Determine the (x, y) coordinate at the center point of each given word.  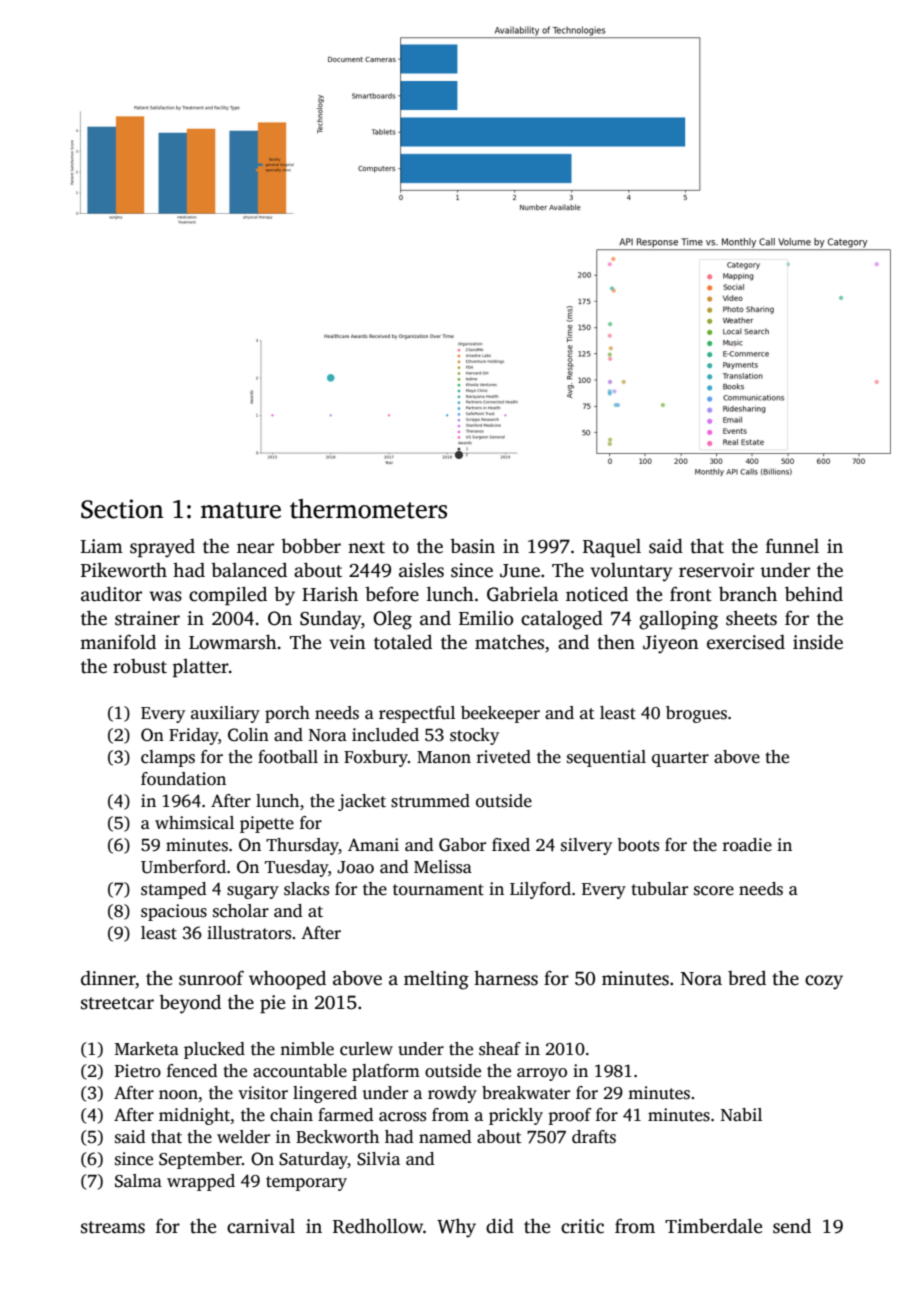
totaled (403, 642)
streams (113, 1227)
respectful (417, 714)
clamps (168, 758)
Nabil (741, 1114)
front (691, 594)
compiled (228, 596)
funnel (792, 546)
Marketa (147, 1049)
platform (386, 1072)
